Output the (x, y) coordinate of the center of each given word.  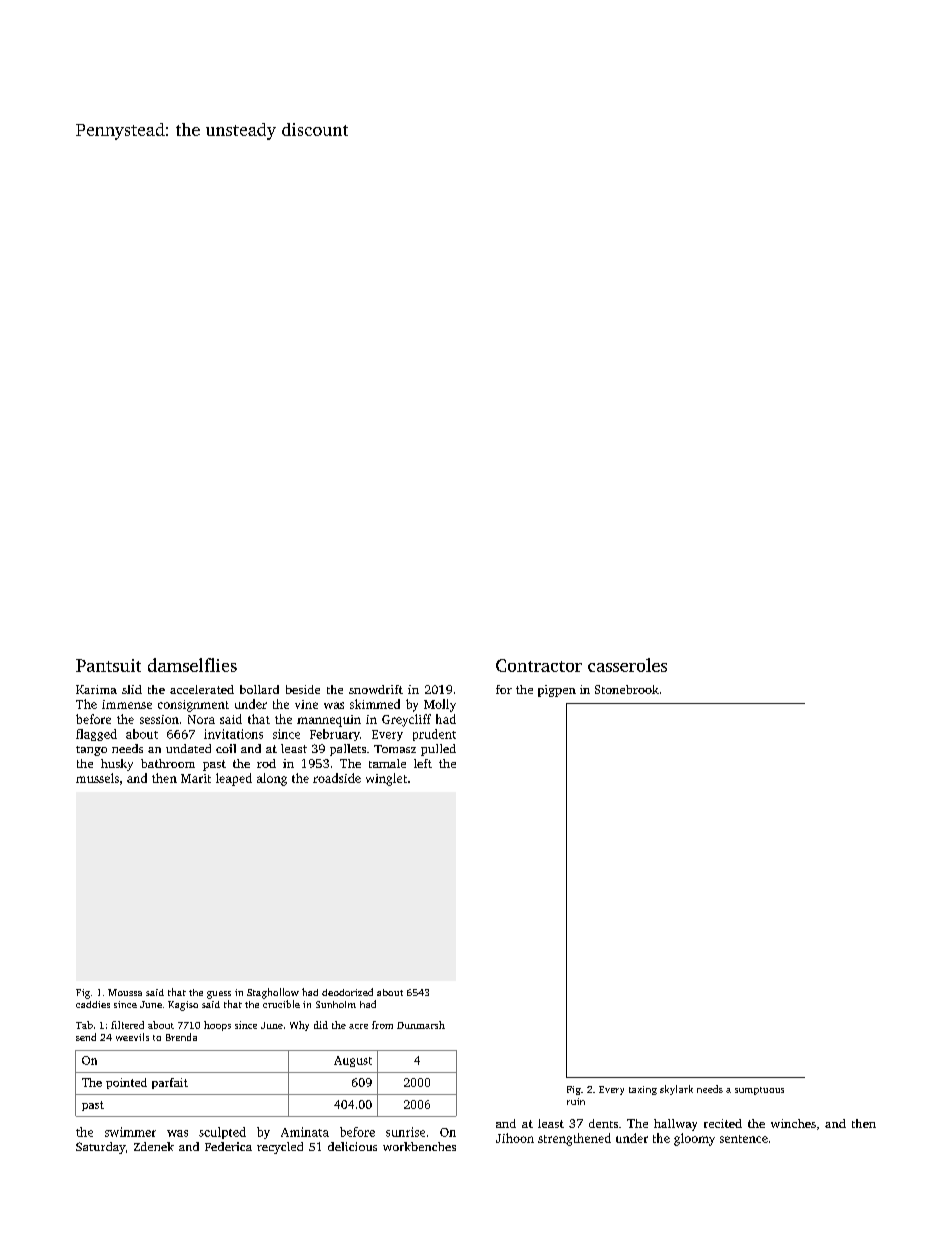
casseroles (627, 665)
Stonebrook (627, 689)
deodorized (347, 992)
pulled (438, 750)
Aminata (305, 1132)
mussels (97, 778)
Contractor (539, 665)
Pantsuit (108, 665)
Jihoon (515, 1138)
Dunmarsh (421, 1025)
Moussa (125, 992)
